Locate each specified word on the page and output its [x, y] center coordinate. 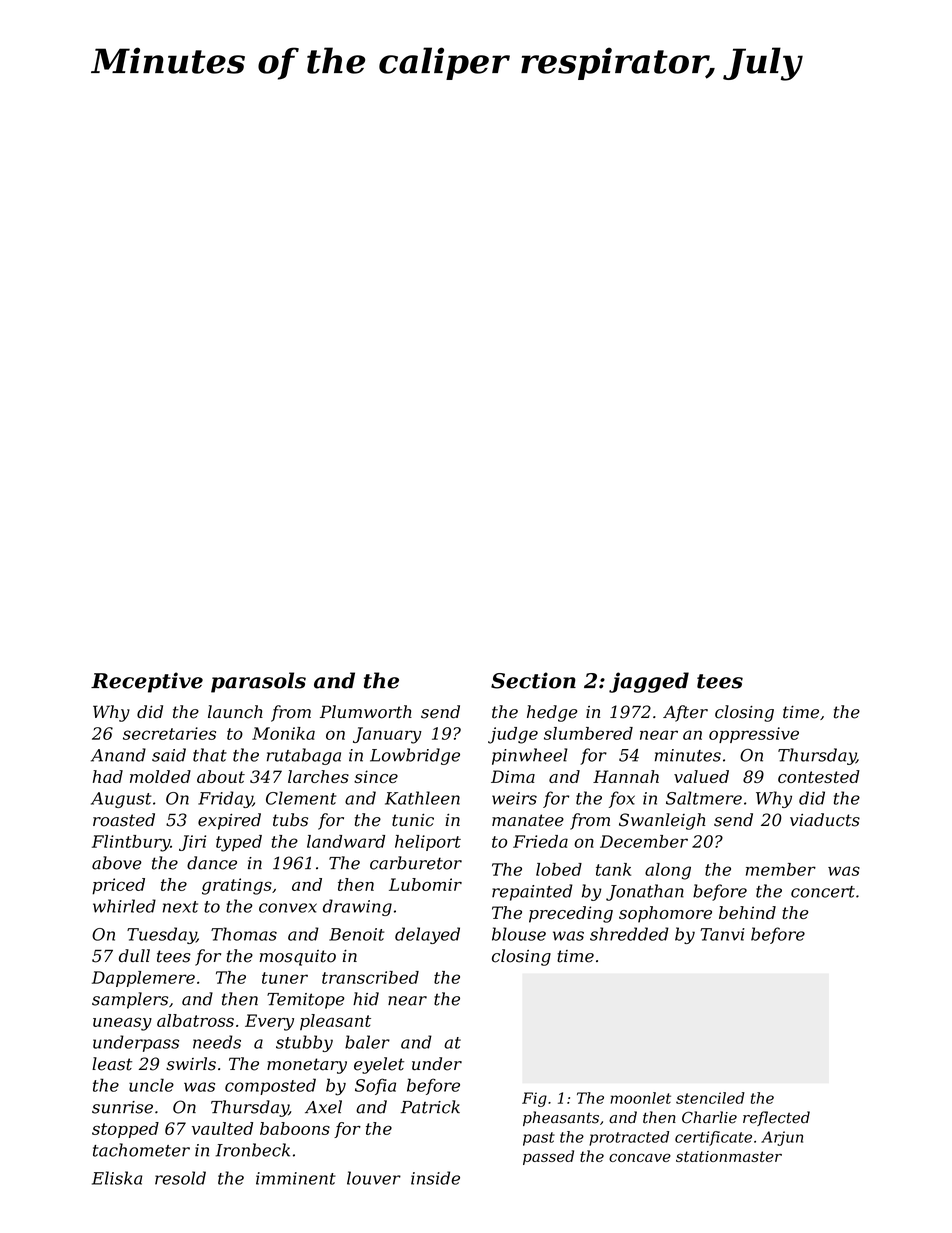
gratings [237, 886]
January [387, 735]
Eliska [117, 1178]
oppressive [754, 735]
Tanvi [722, 934]
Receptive [147, 682]
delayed [427, 935]
